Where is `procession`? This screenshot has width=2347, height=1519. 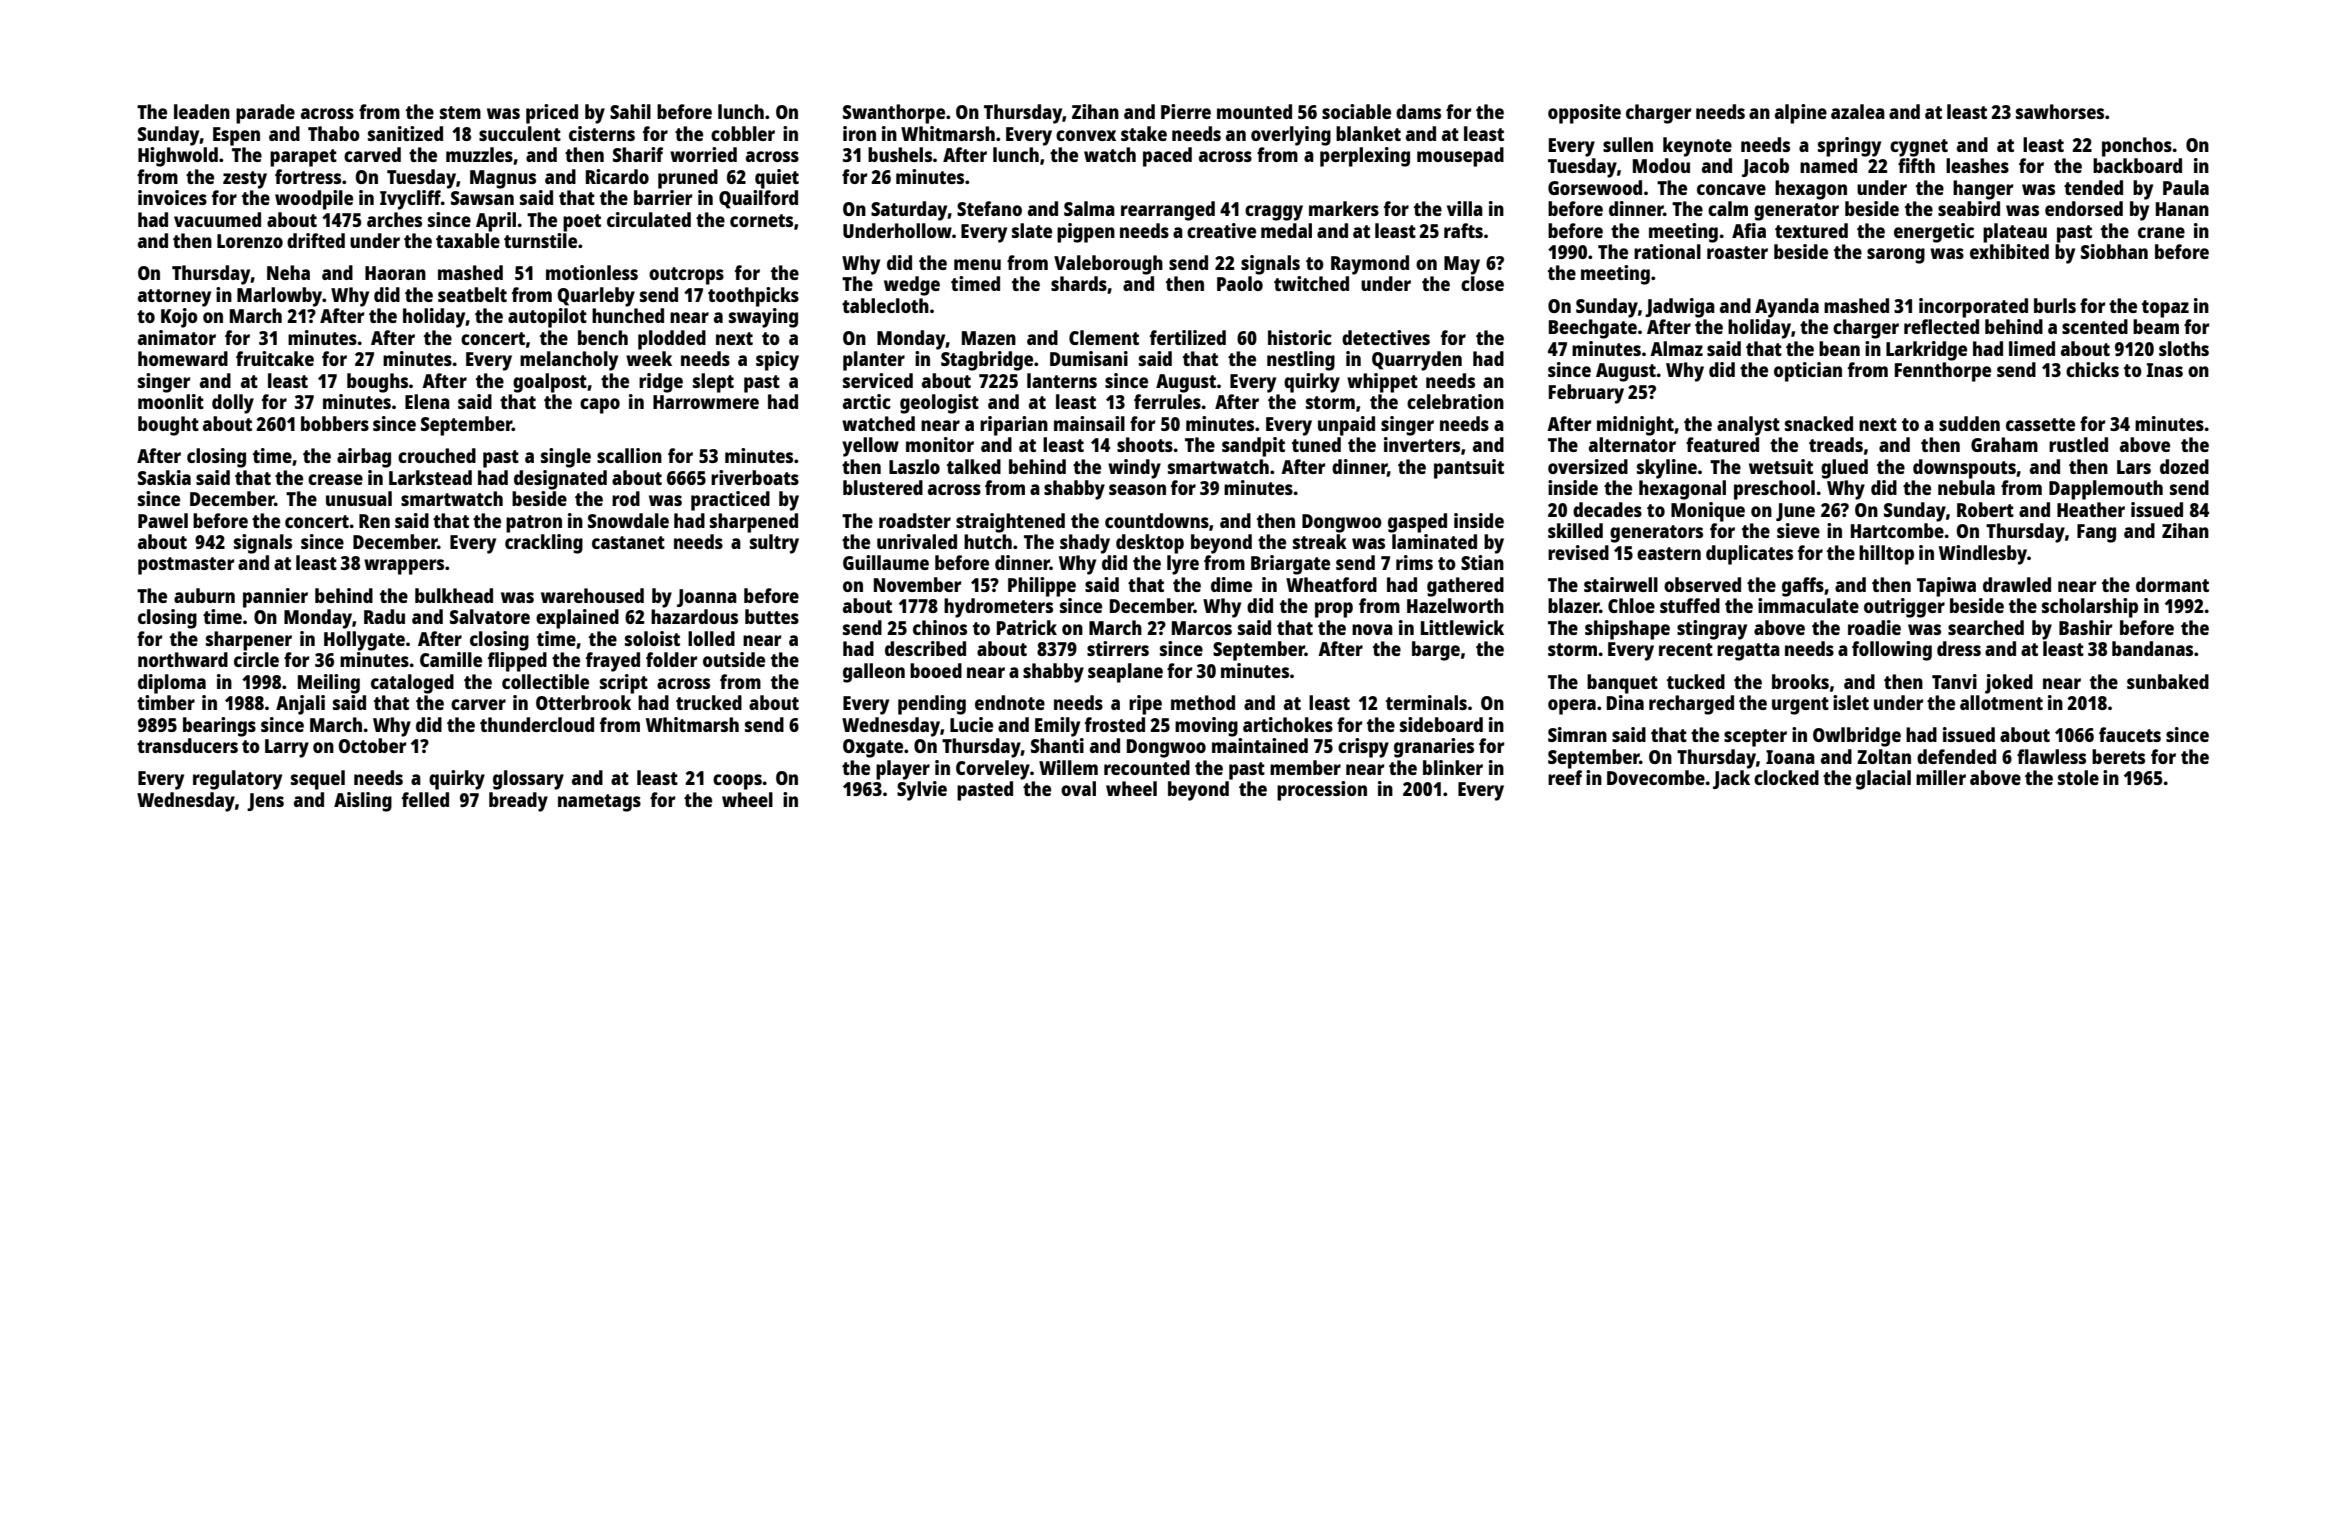
procession is located at coordinates (1322, 791).
